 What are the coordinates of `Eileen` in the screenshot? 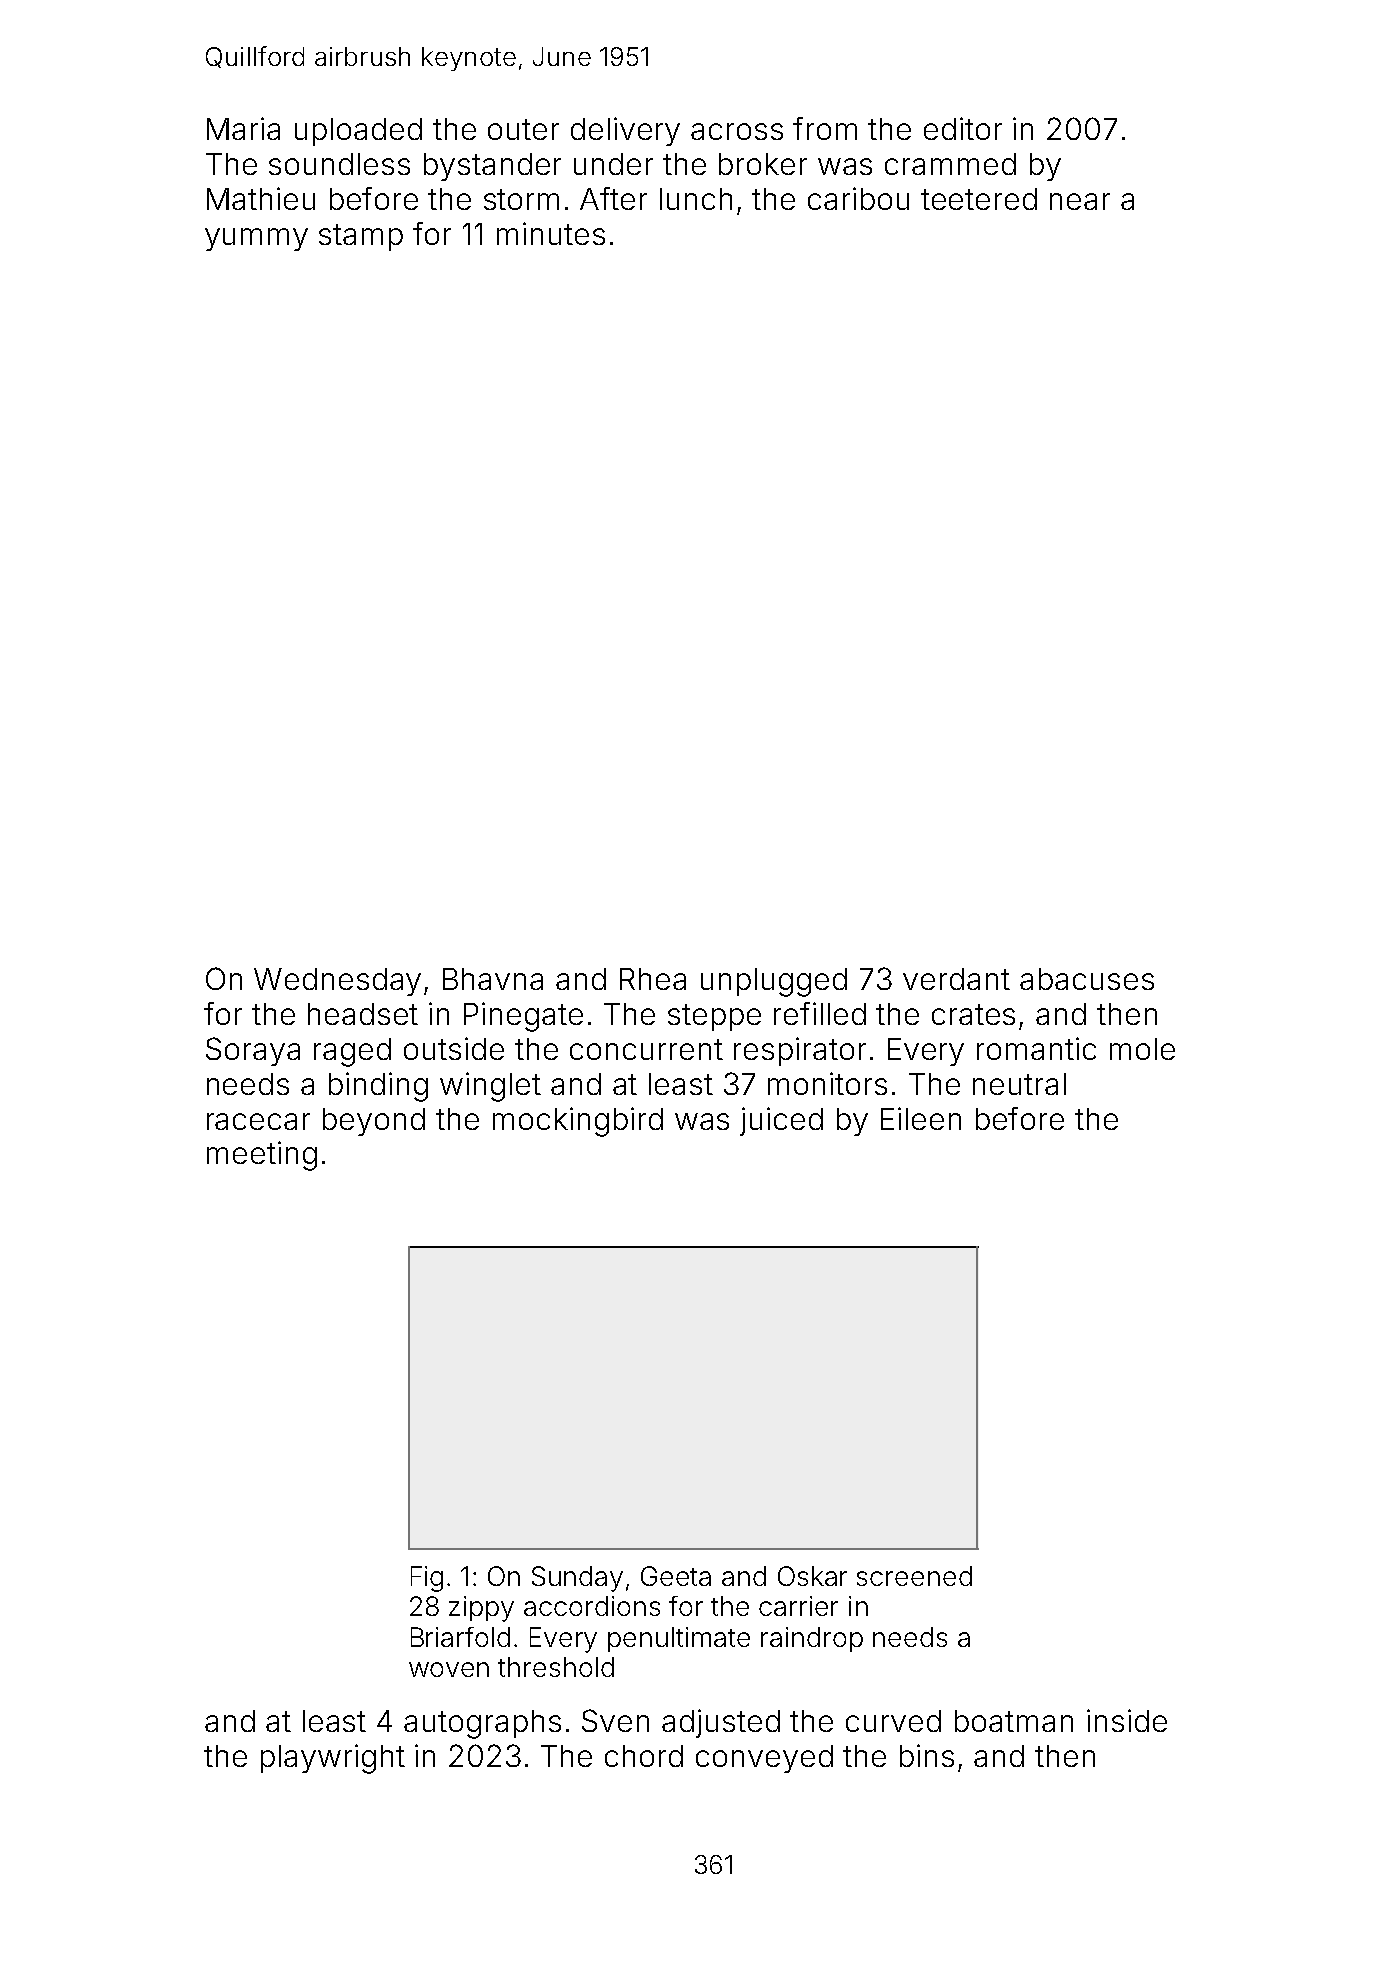 It's located at (921, 1118).
